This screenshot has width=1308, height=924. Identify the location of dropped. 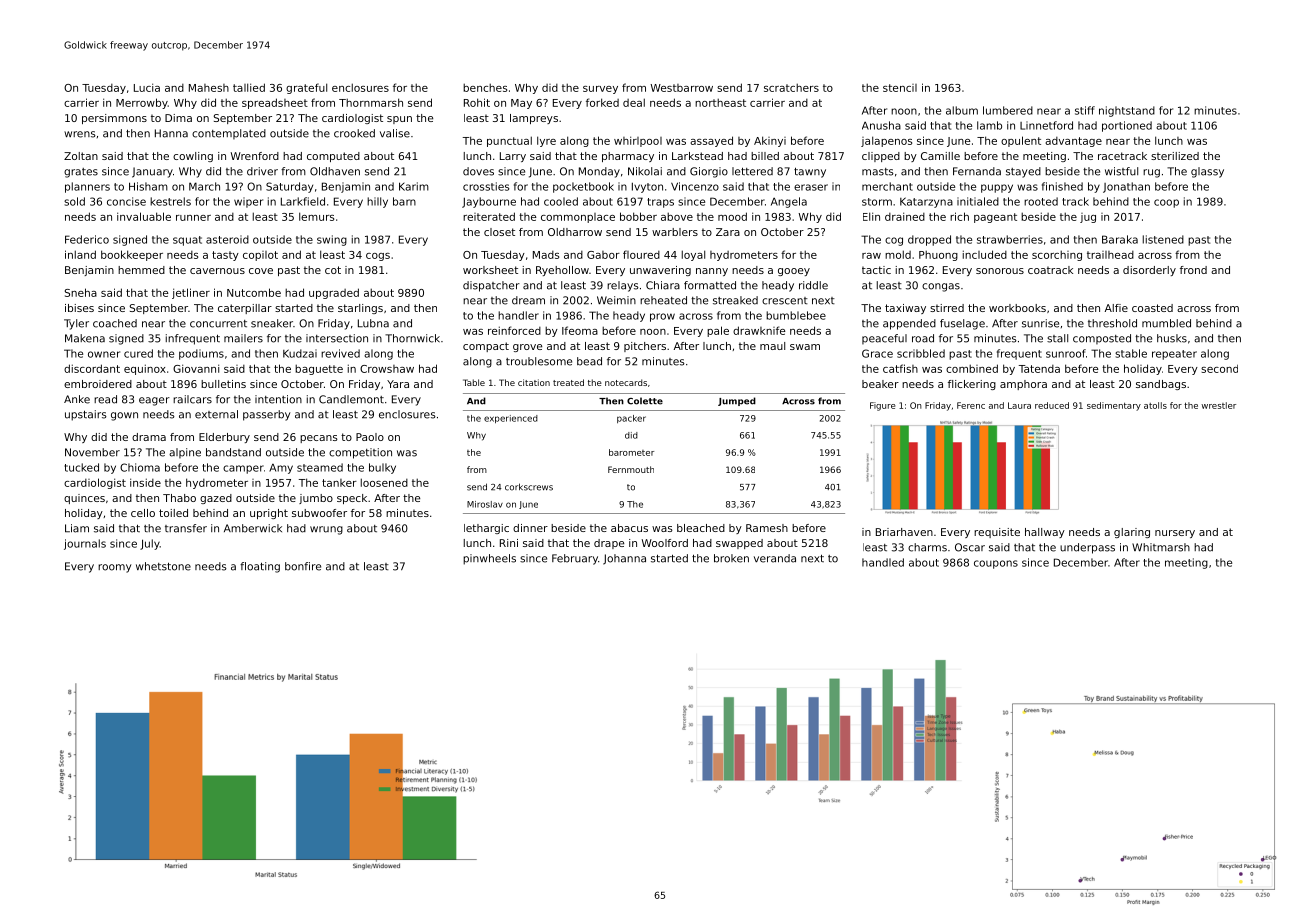
(929, 240).
